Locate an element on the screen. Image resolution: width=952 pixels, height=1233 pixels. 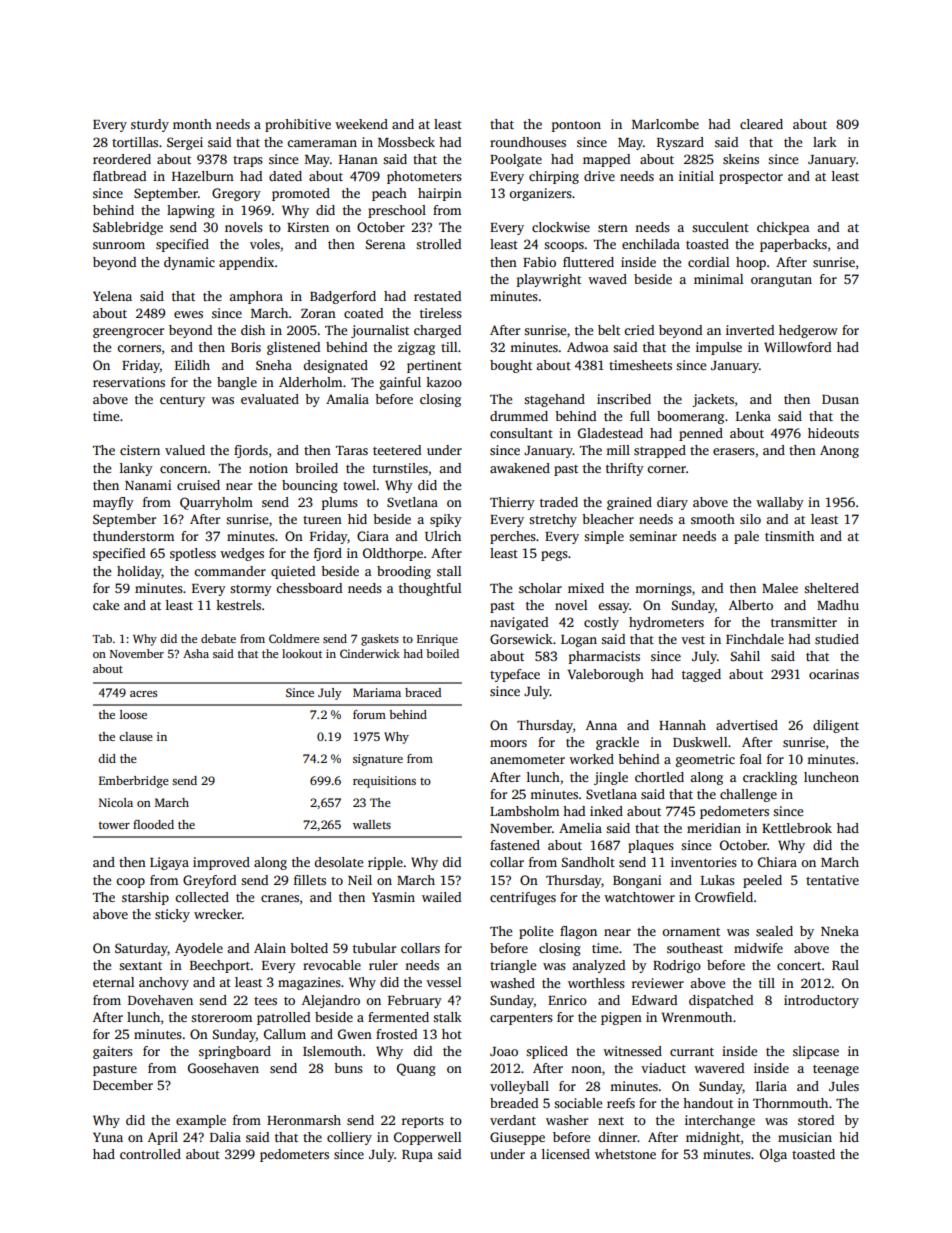
polite is located at coordinates (536, 932).
